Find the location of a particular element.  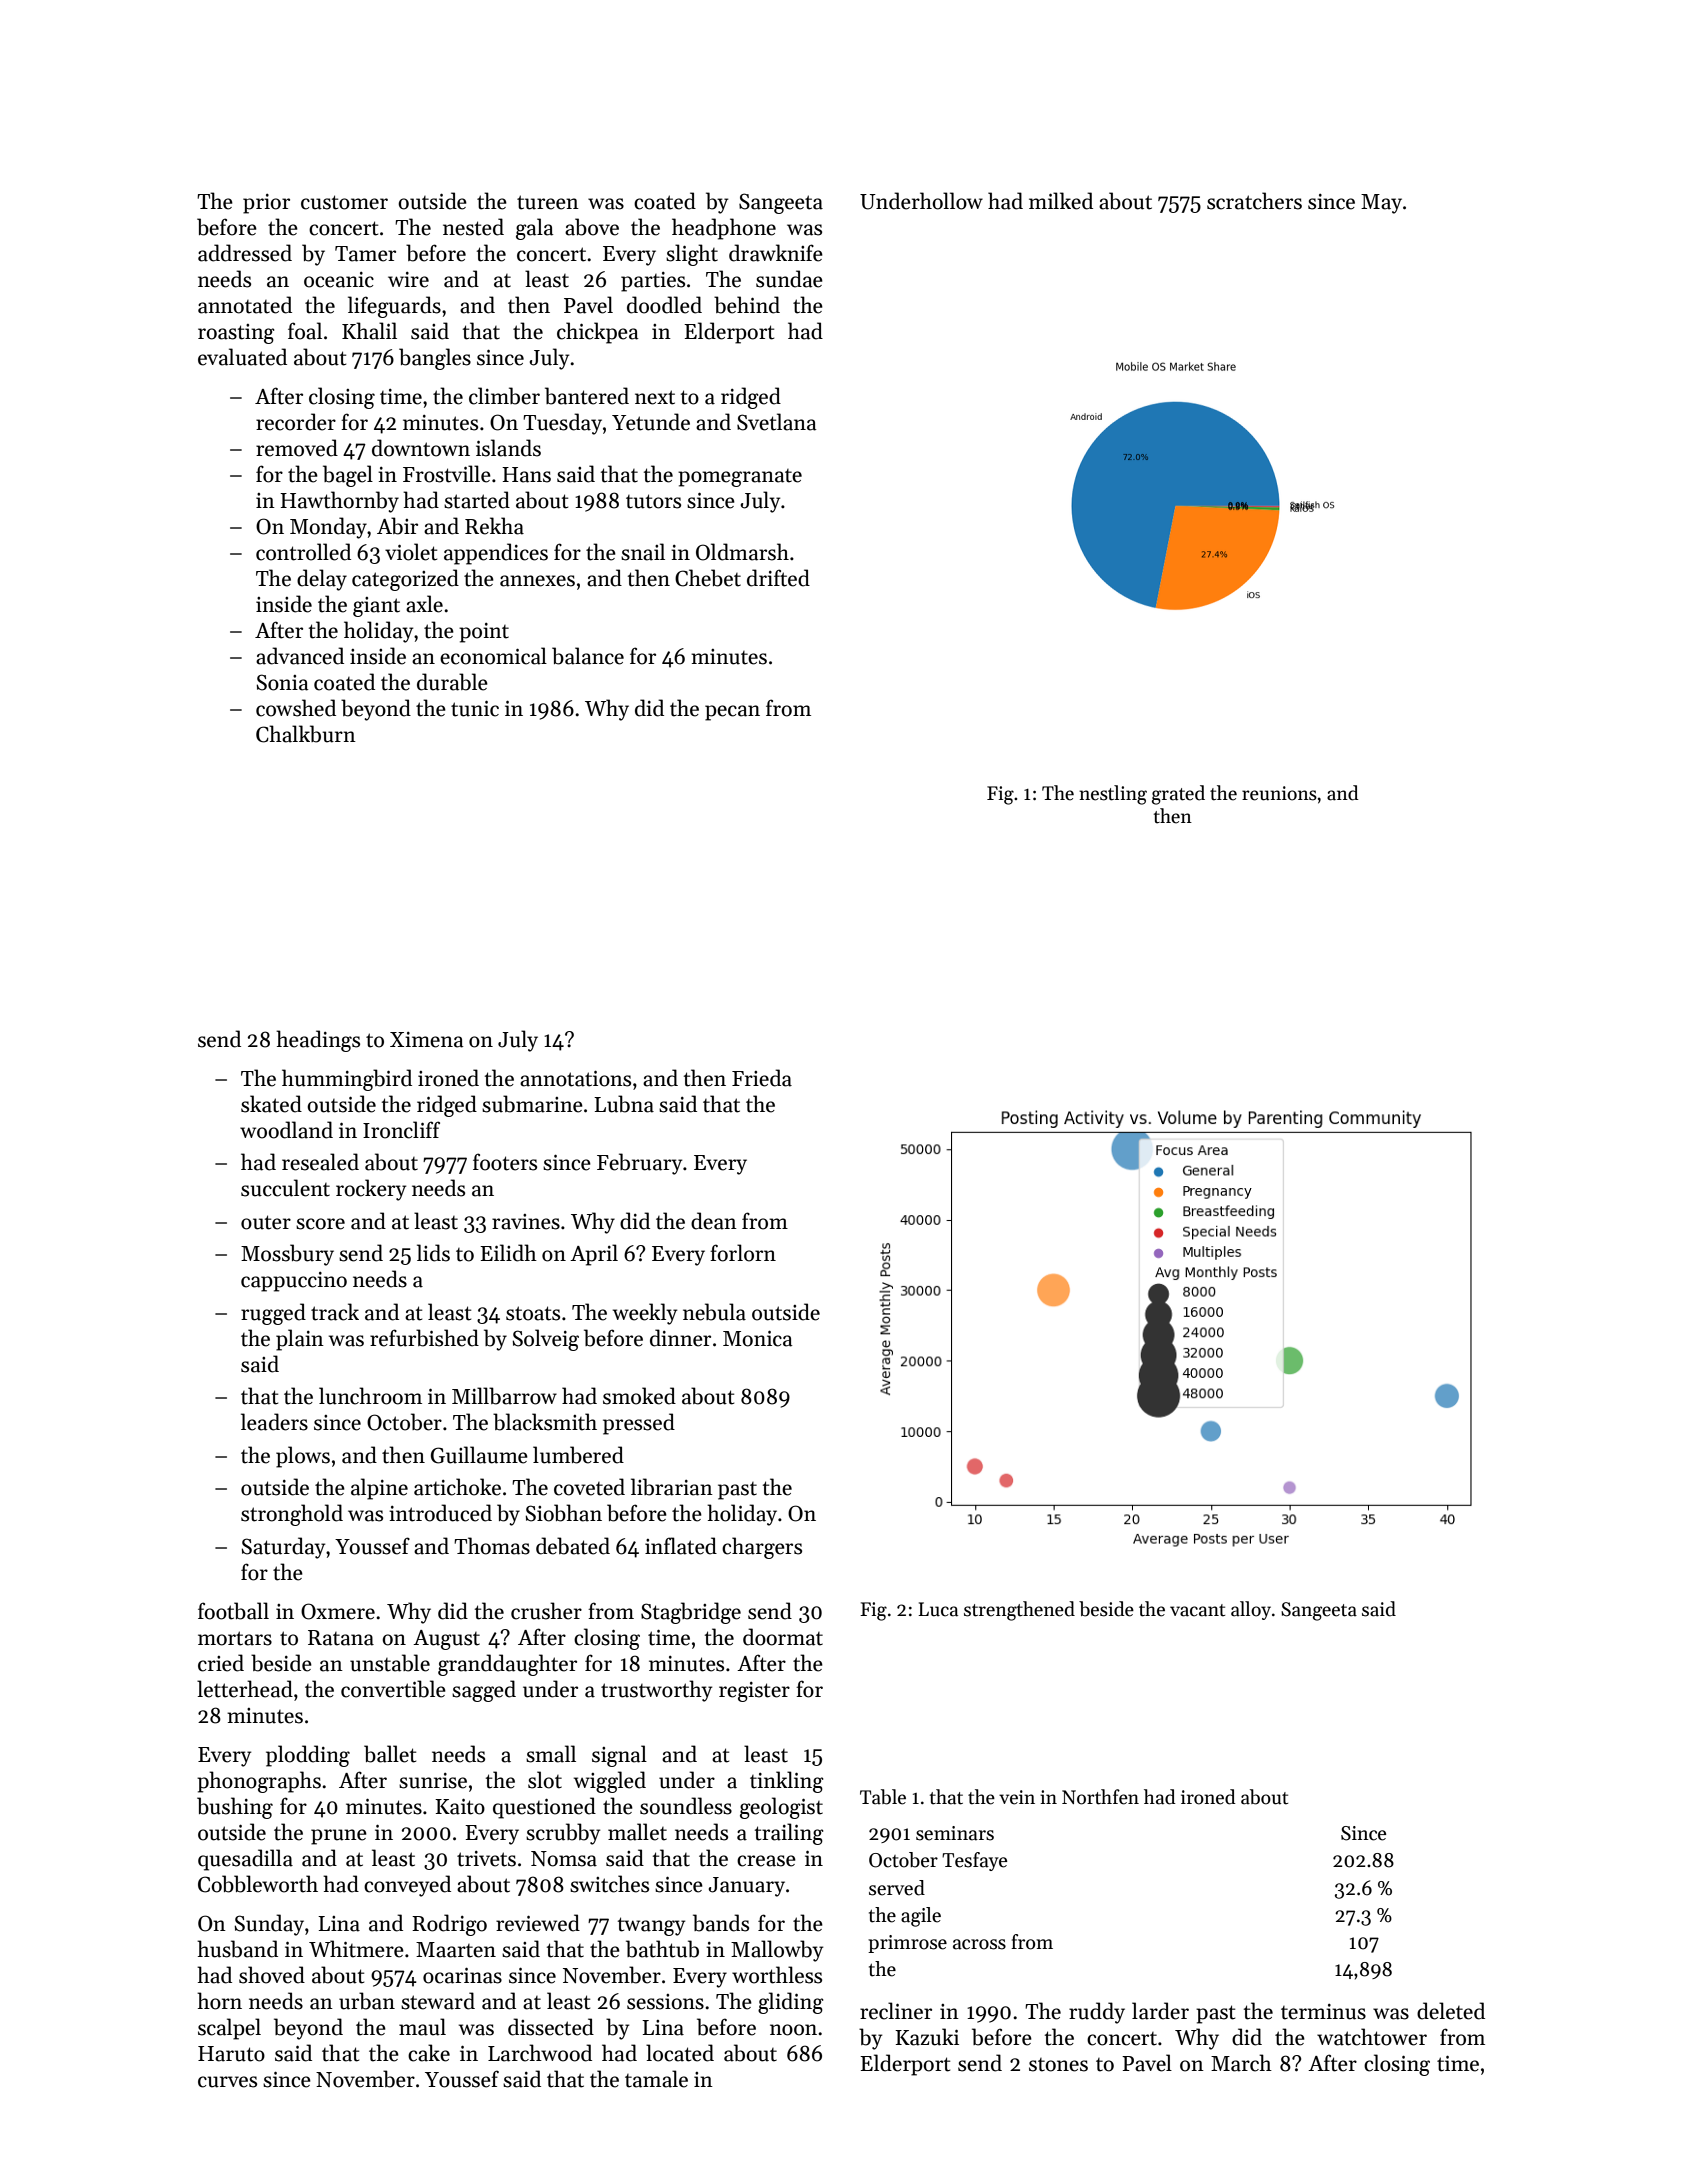

reunions is located at coordinates (1279, 793).
